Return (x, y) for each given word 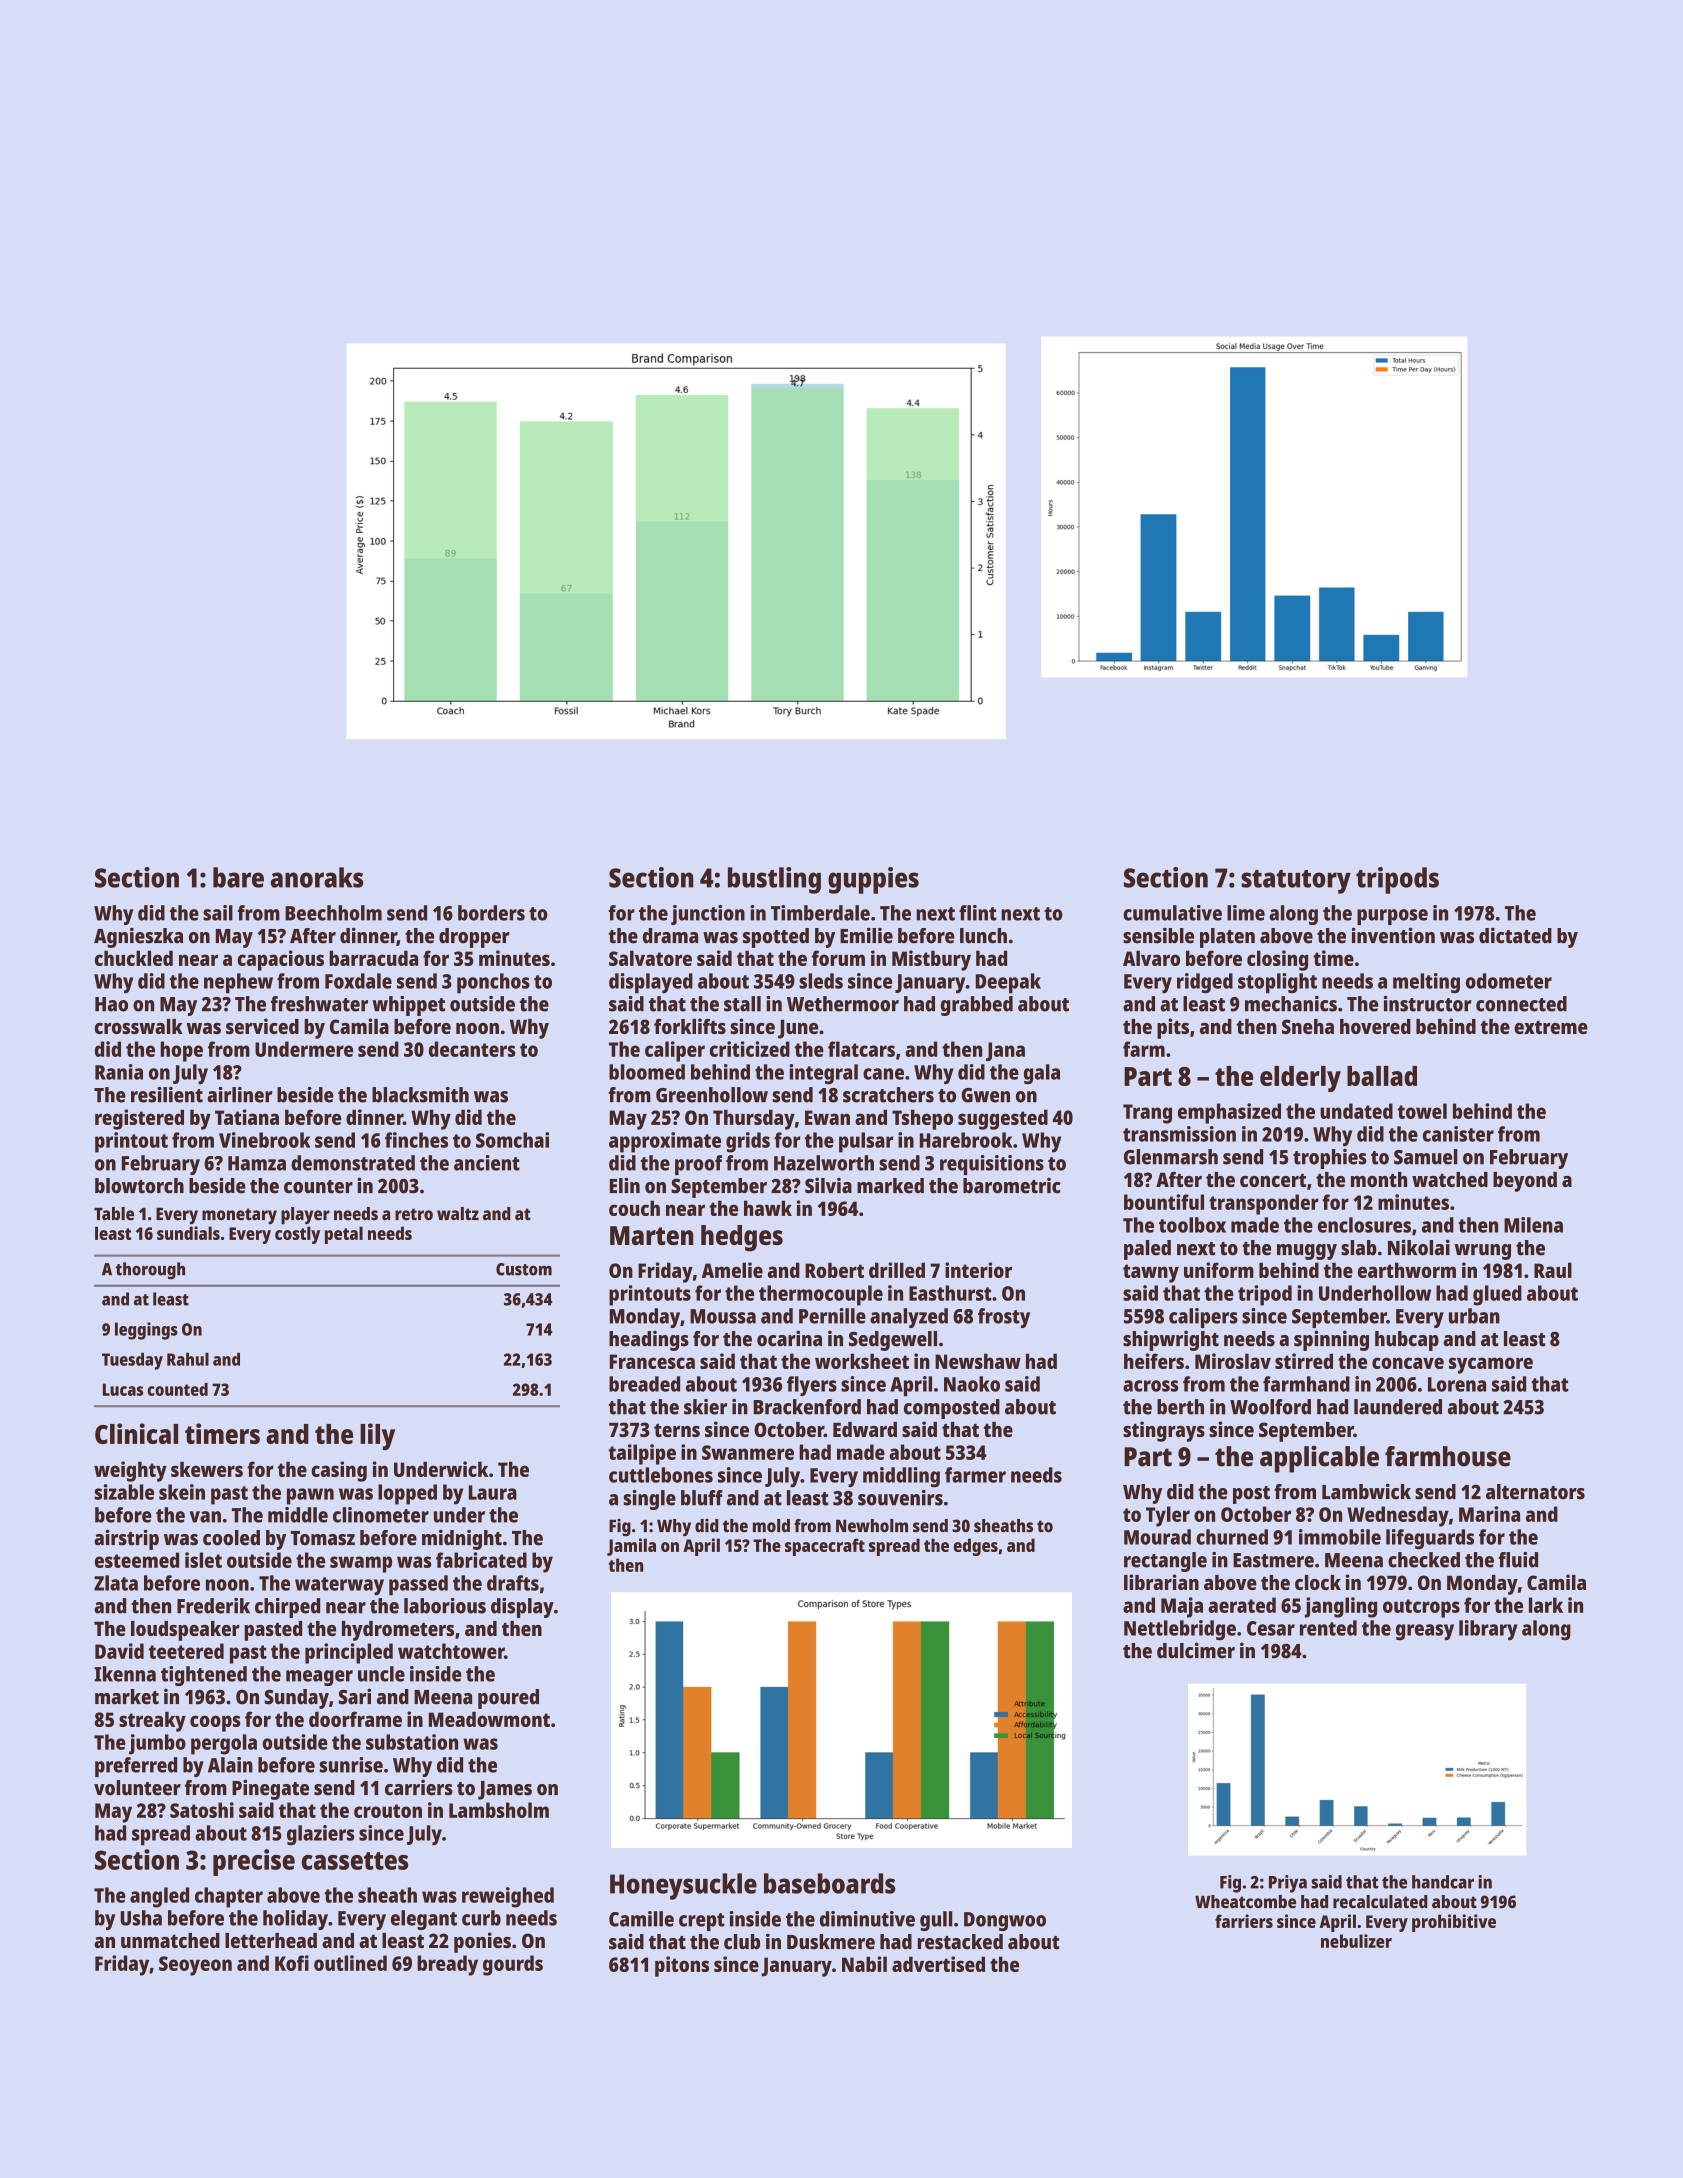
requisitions (992, 1165)
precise (254, 1862)
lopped (407, 1494)
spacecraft (825, 1547)
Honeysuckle (683, 1886)
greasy (1425, 1632)
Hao (111, 1004)
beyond (1525, 1182)
